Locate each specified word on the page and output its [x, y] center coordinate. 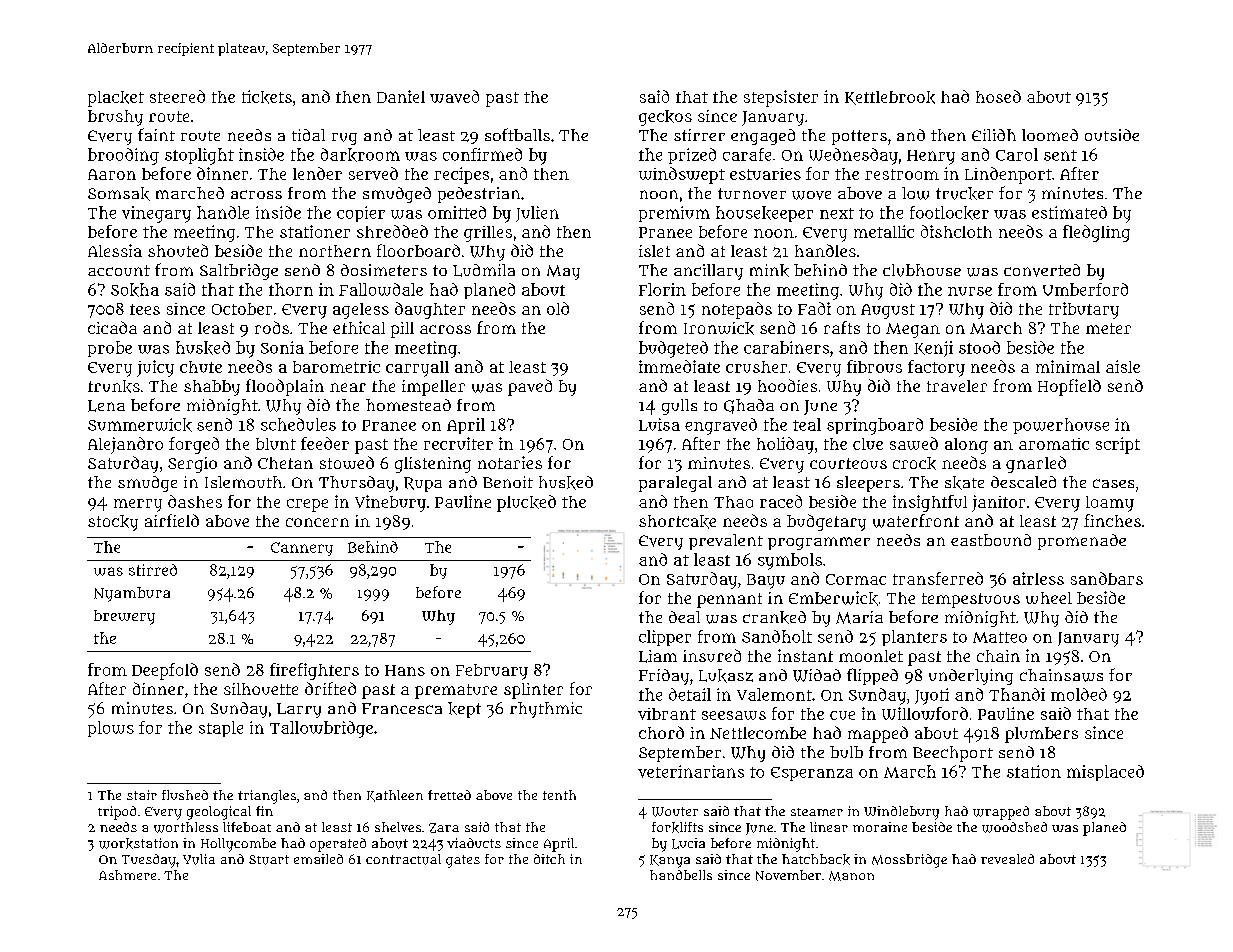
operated [338, 845]
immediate [679, 366]
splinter [533, 691]
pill [402, 330]
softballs [517, 134]
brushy [115, 118]
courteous [848, 463]
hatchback [816, 859]
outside [1112, 135]
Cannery [302, 549]
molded [1079, 694]
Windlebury [901, 813]
